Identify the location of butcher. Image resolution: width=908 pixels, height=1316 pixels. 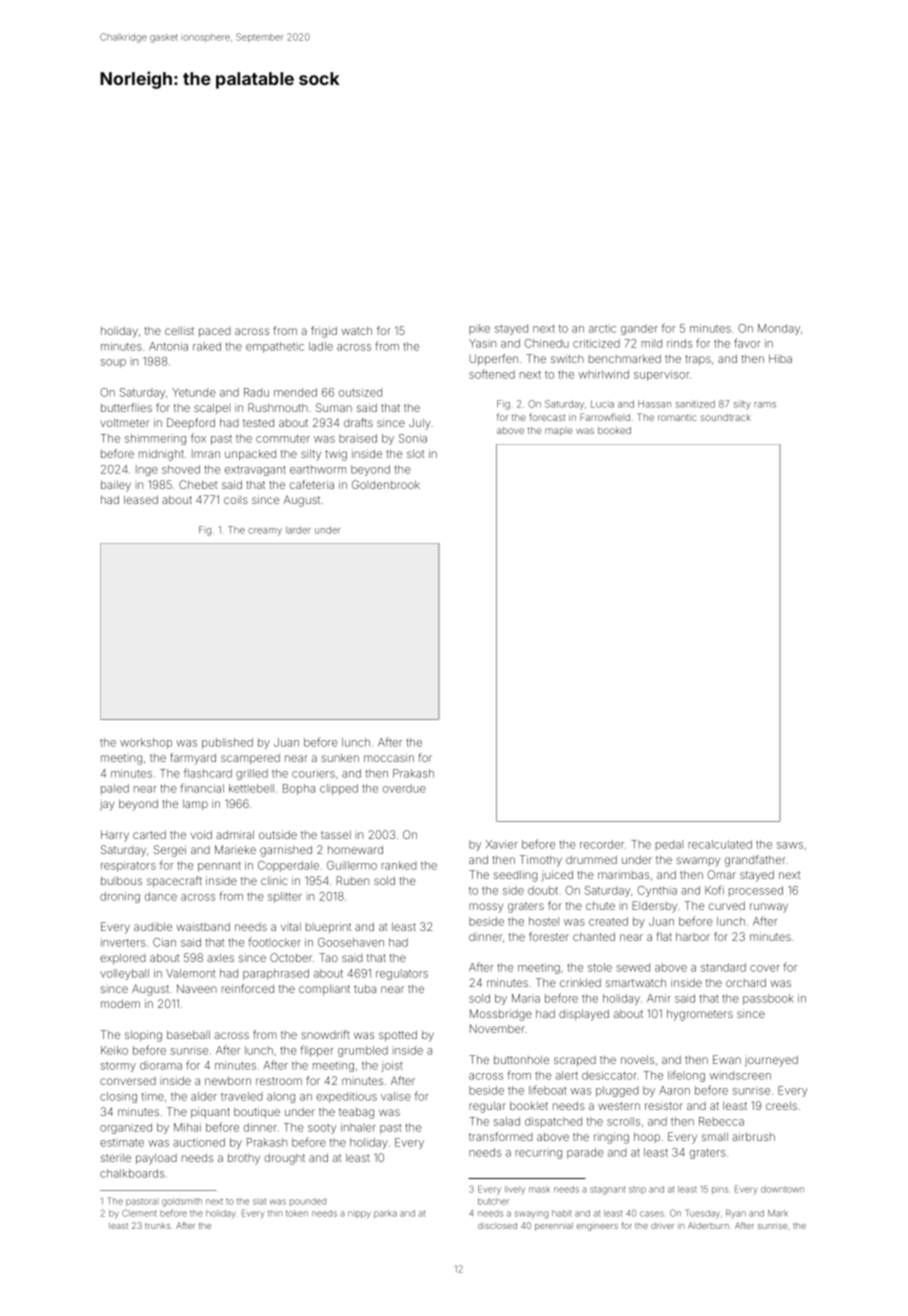
(493, 1201).
